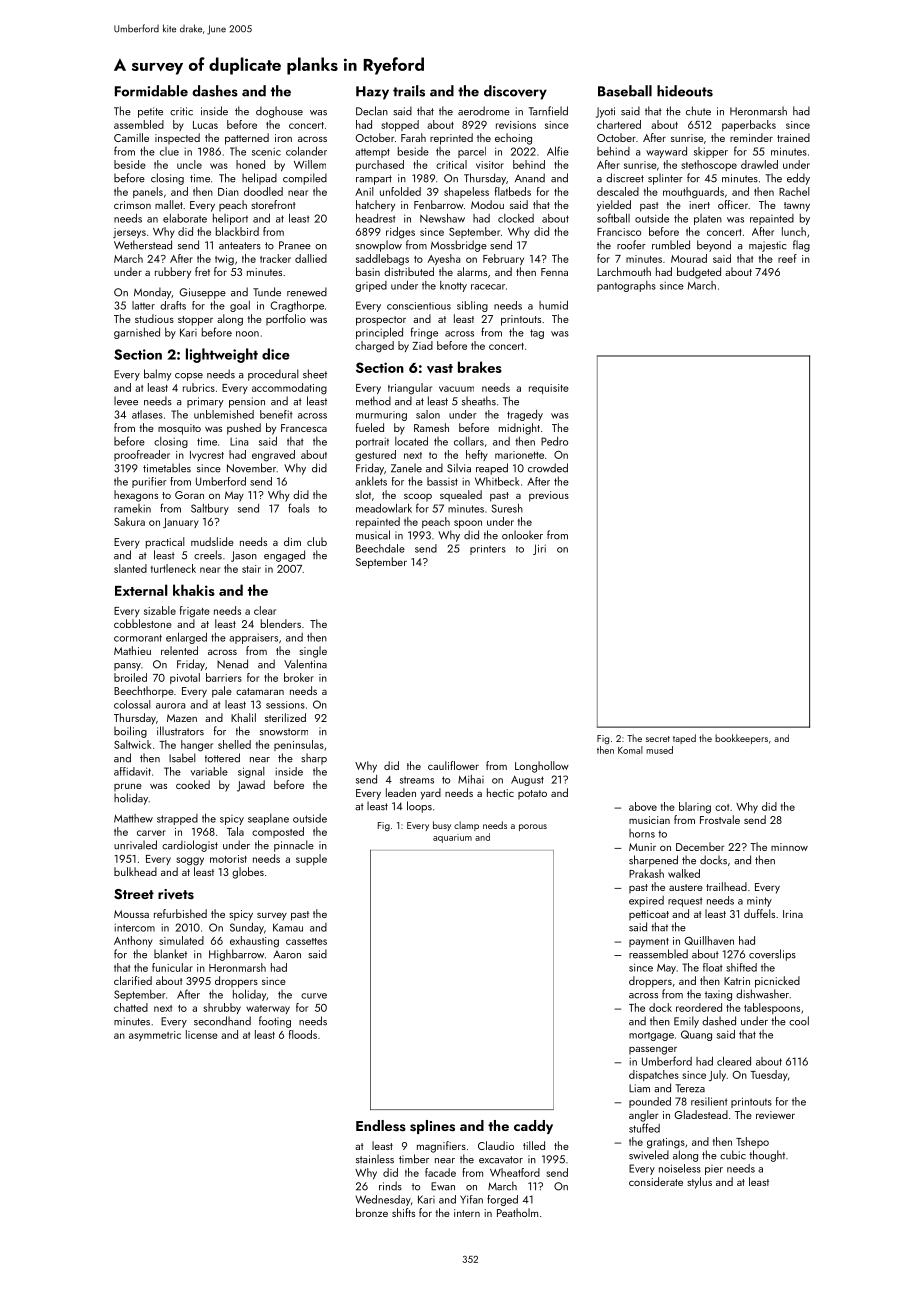 The height and width of the screenshot is (1308, 924). I want to click on Baseball, so click(625, 91).
